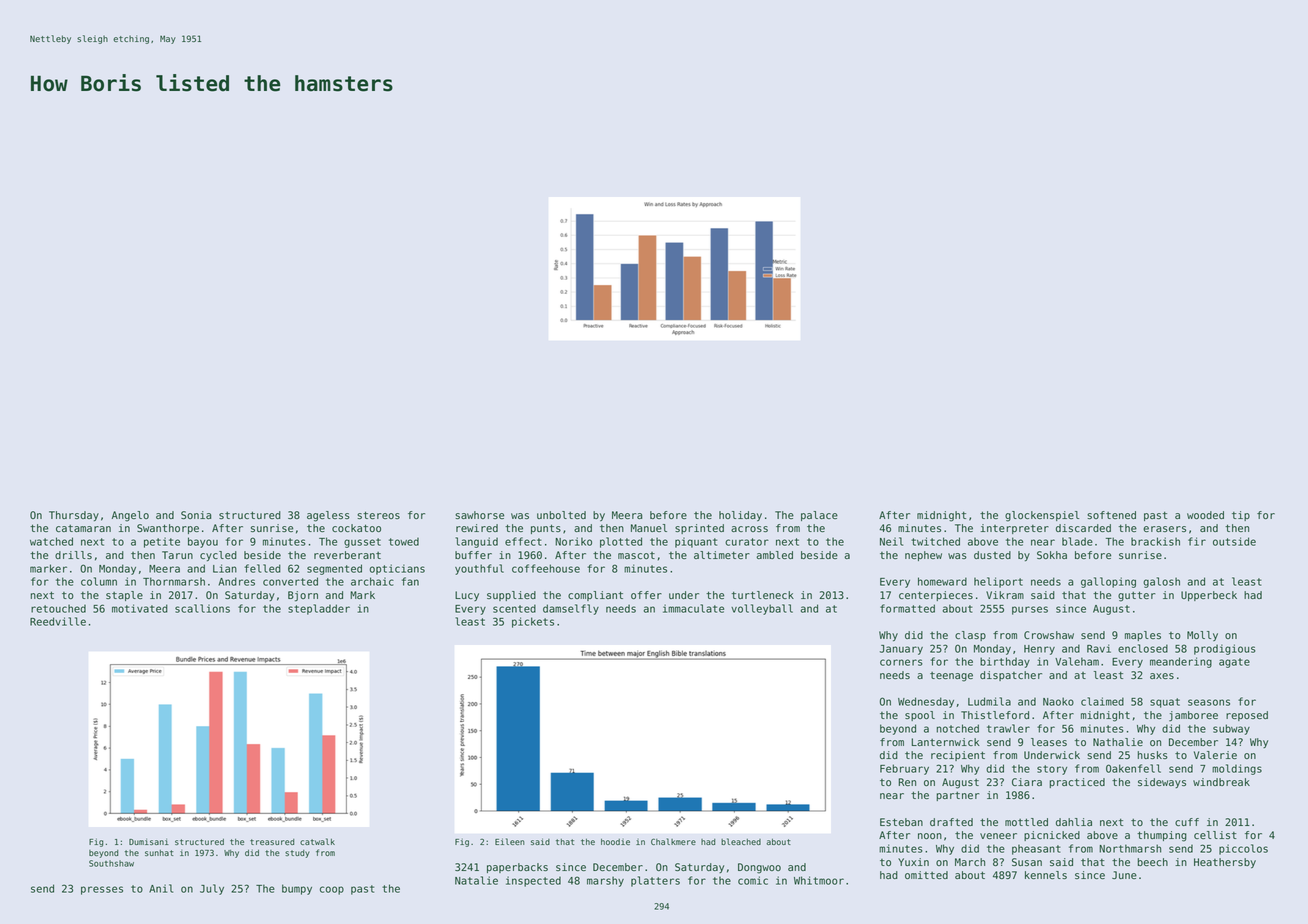  I want to click on Dumisani, so click(149, 841).
